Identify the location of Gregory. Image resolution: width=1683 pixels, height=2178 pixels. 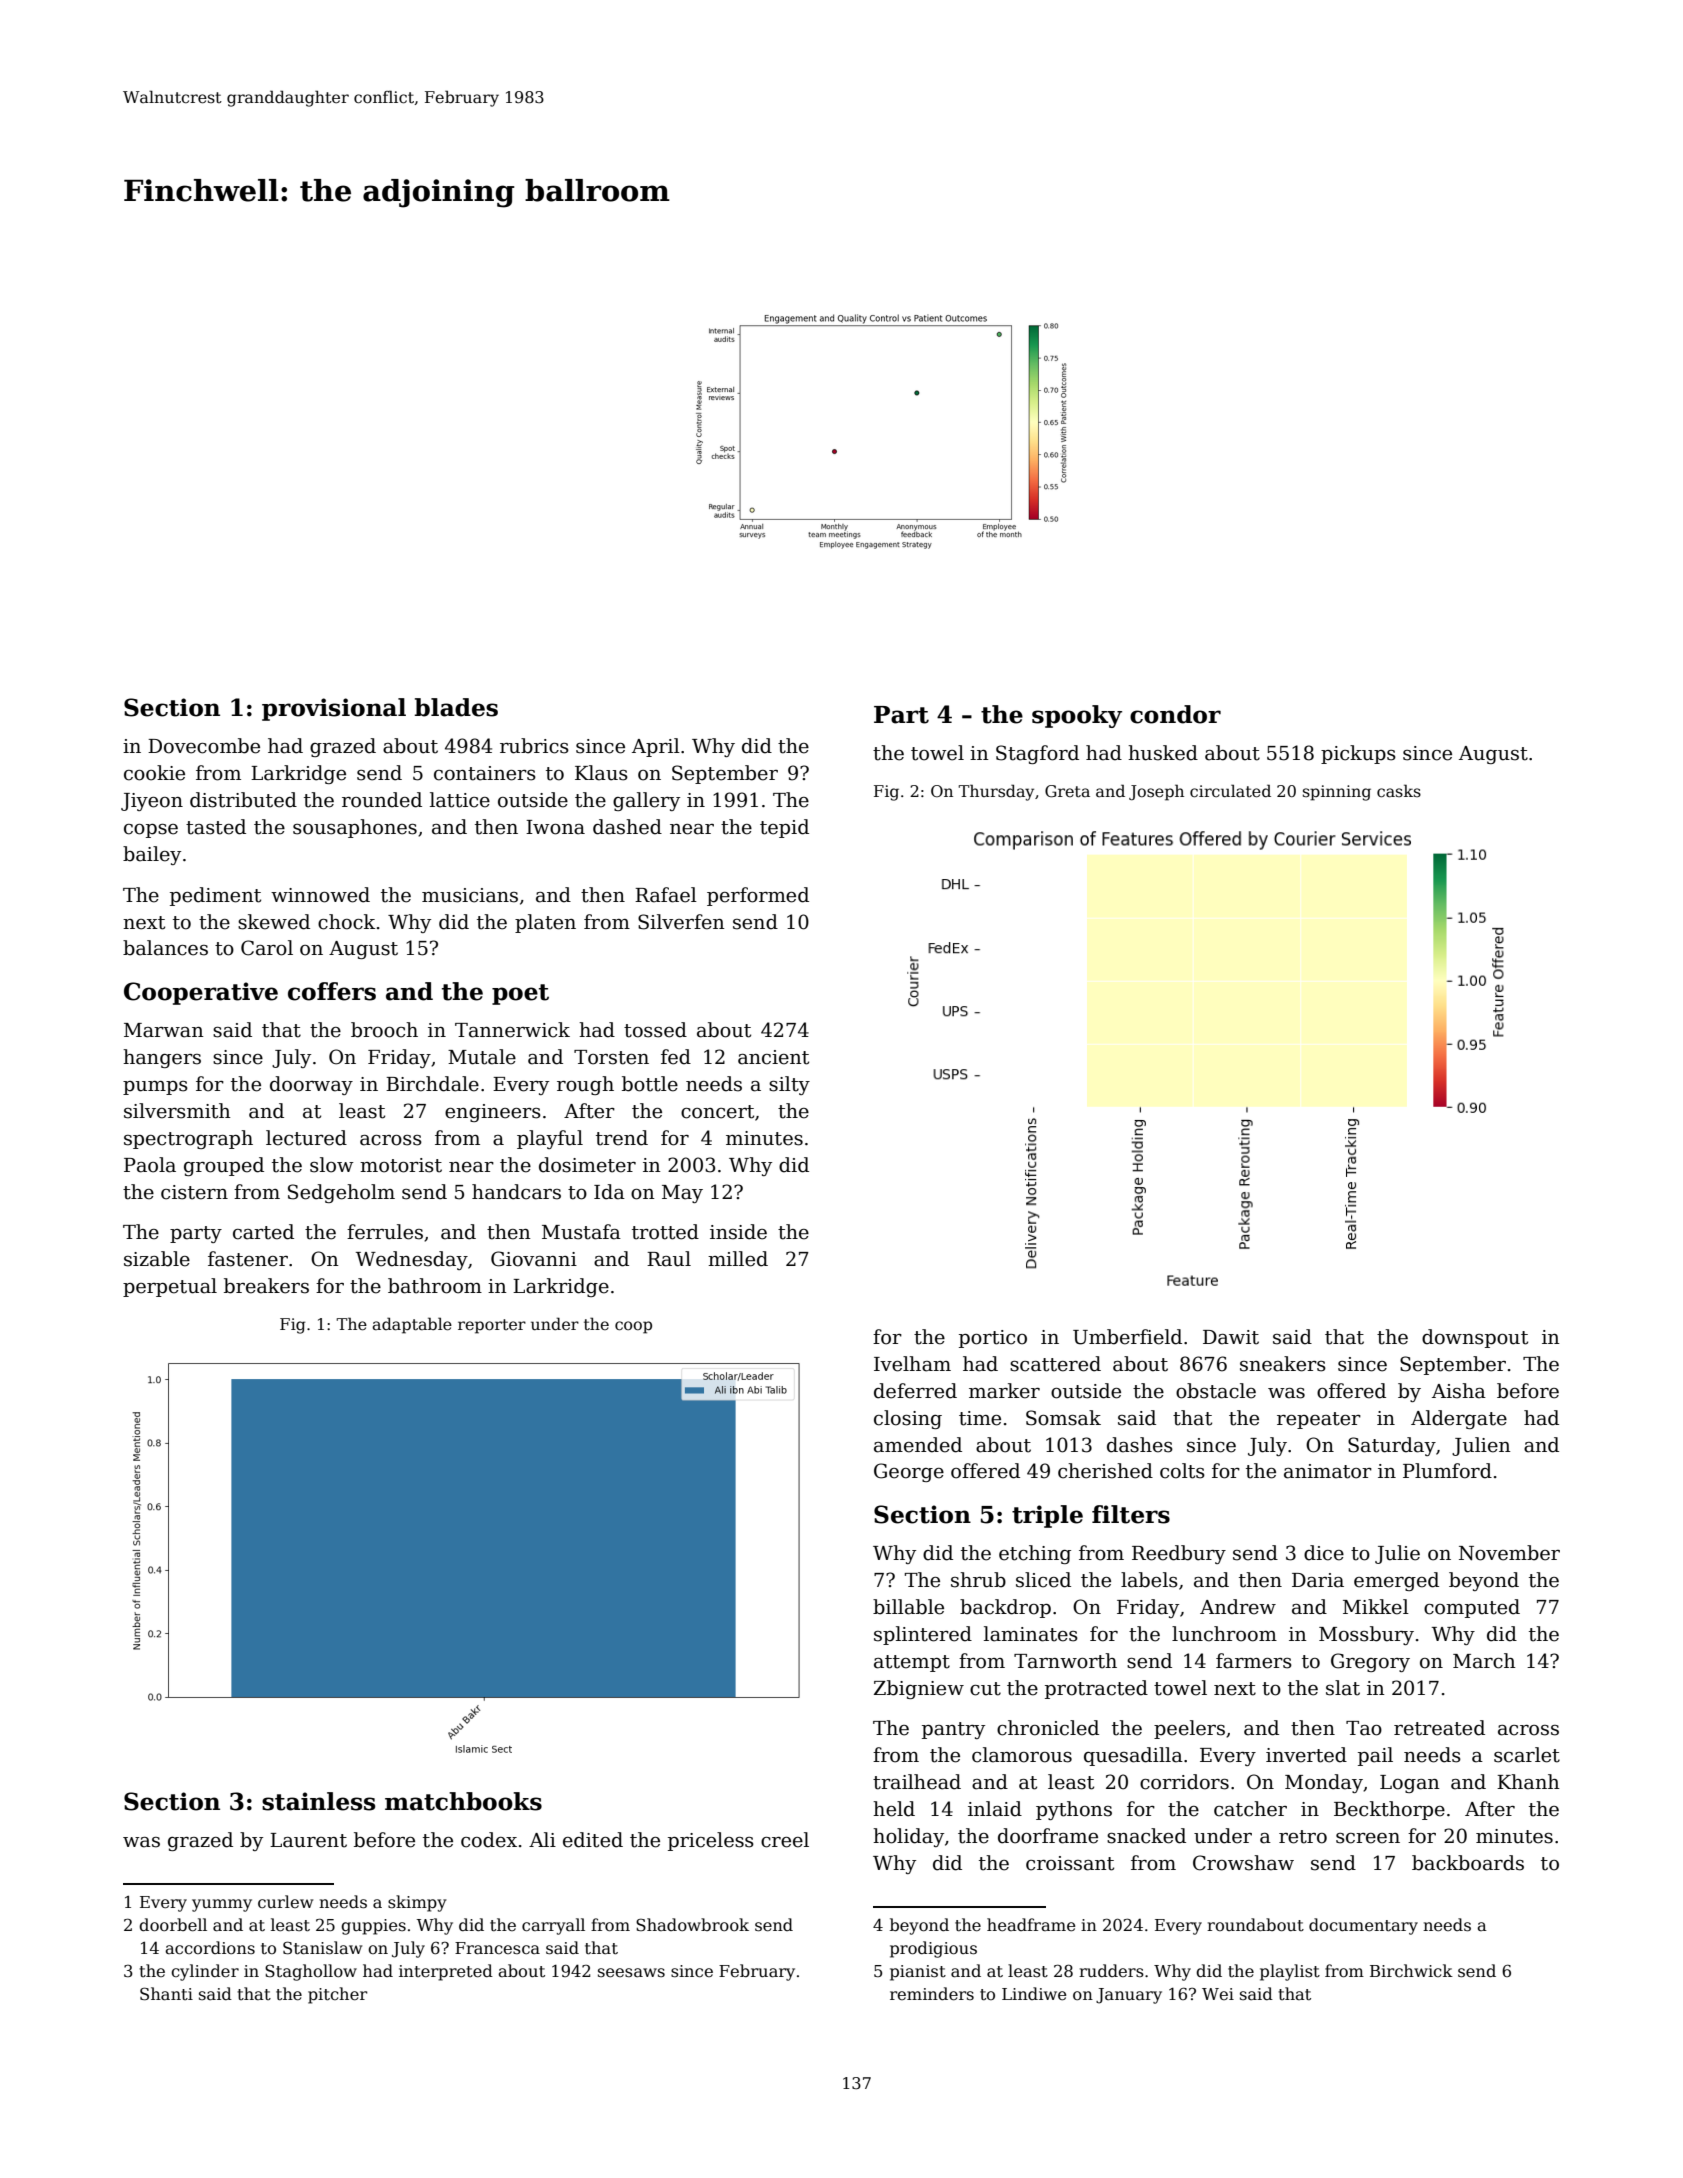
(1370, 1662).
